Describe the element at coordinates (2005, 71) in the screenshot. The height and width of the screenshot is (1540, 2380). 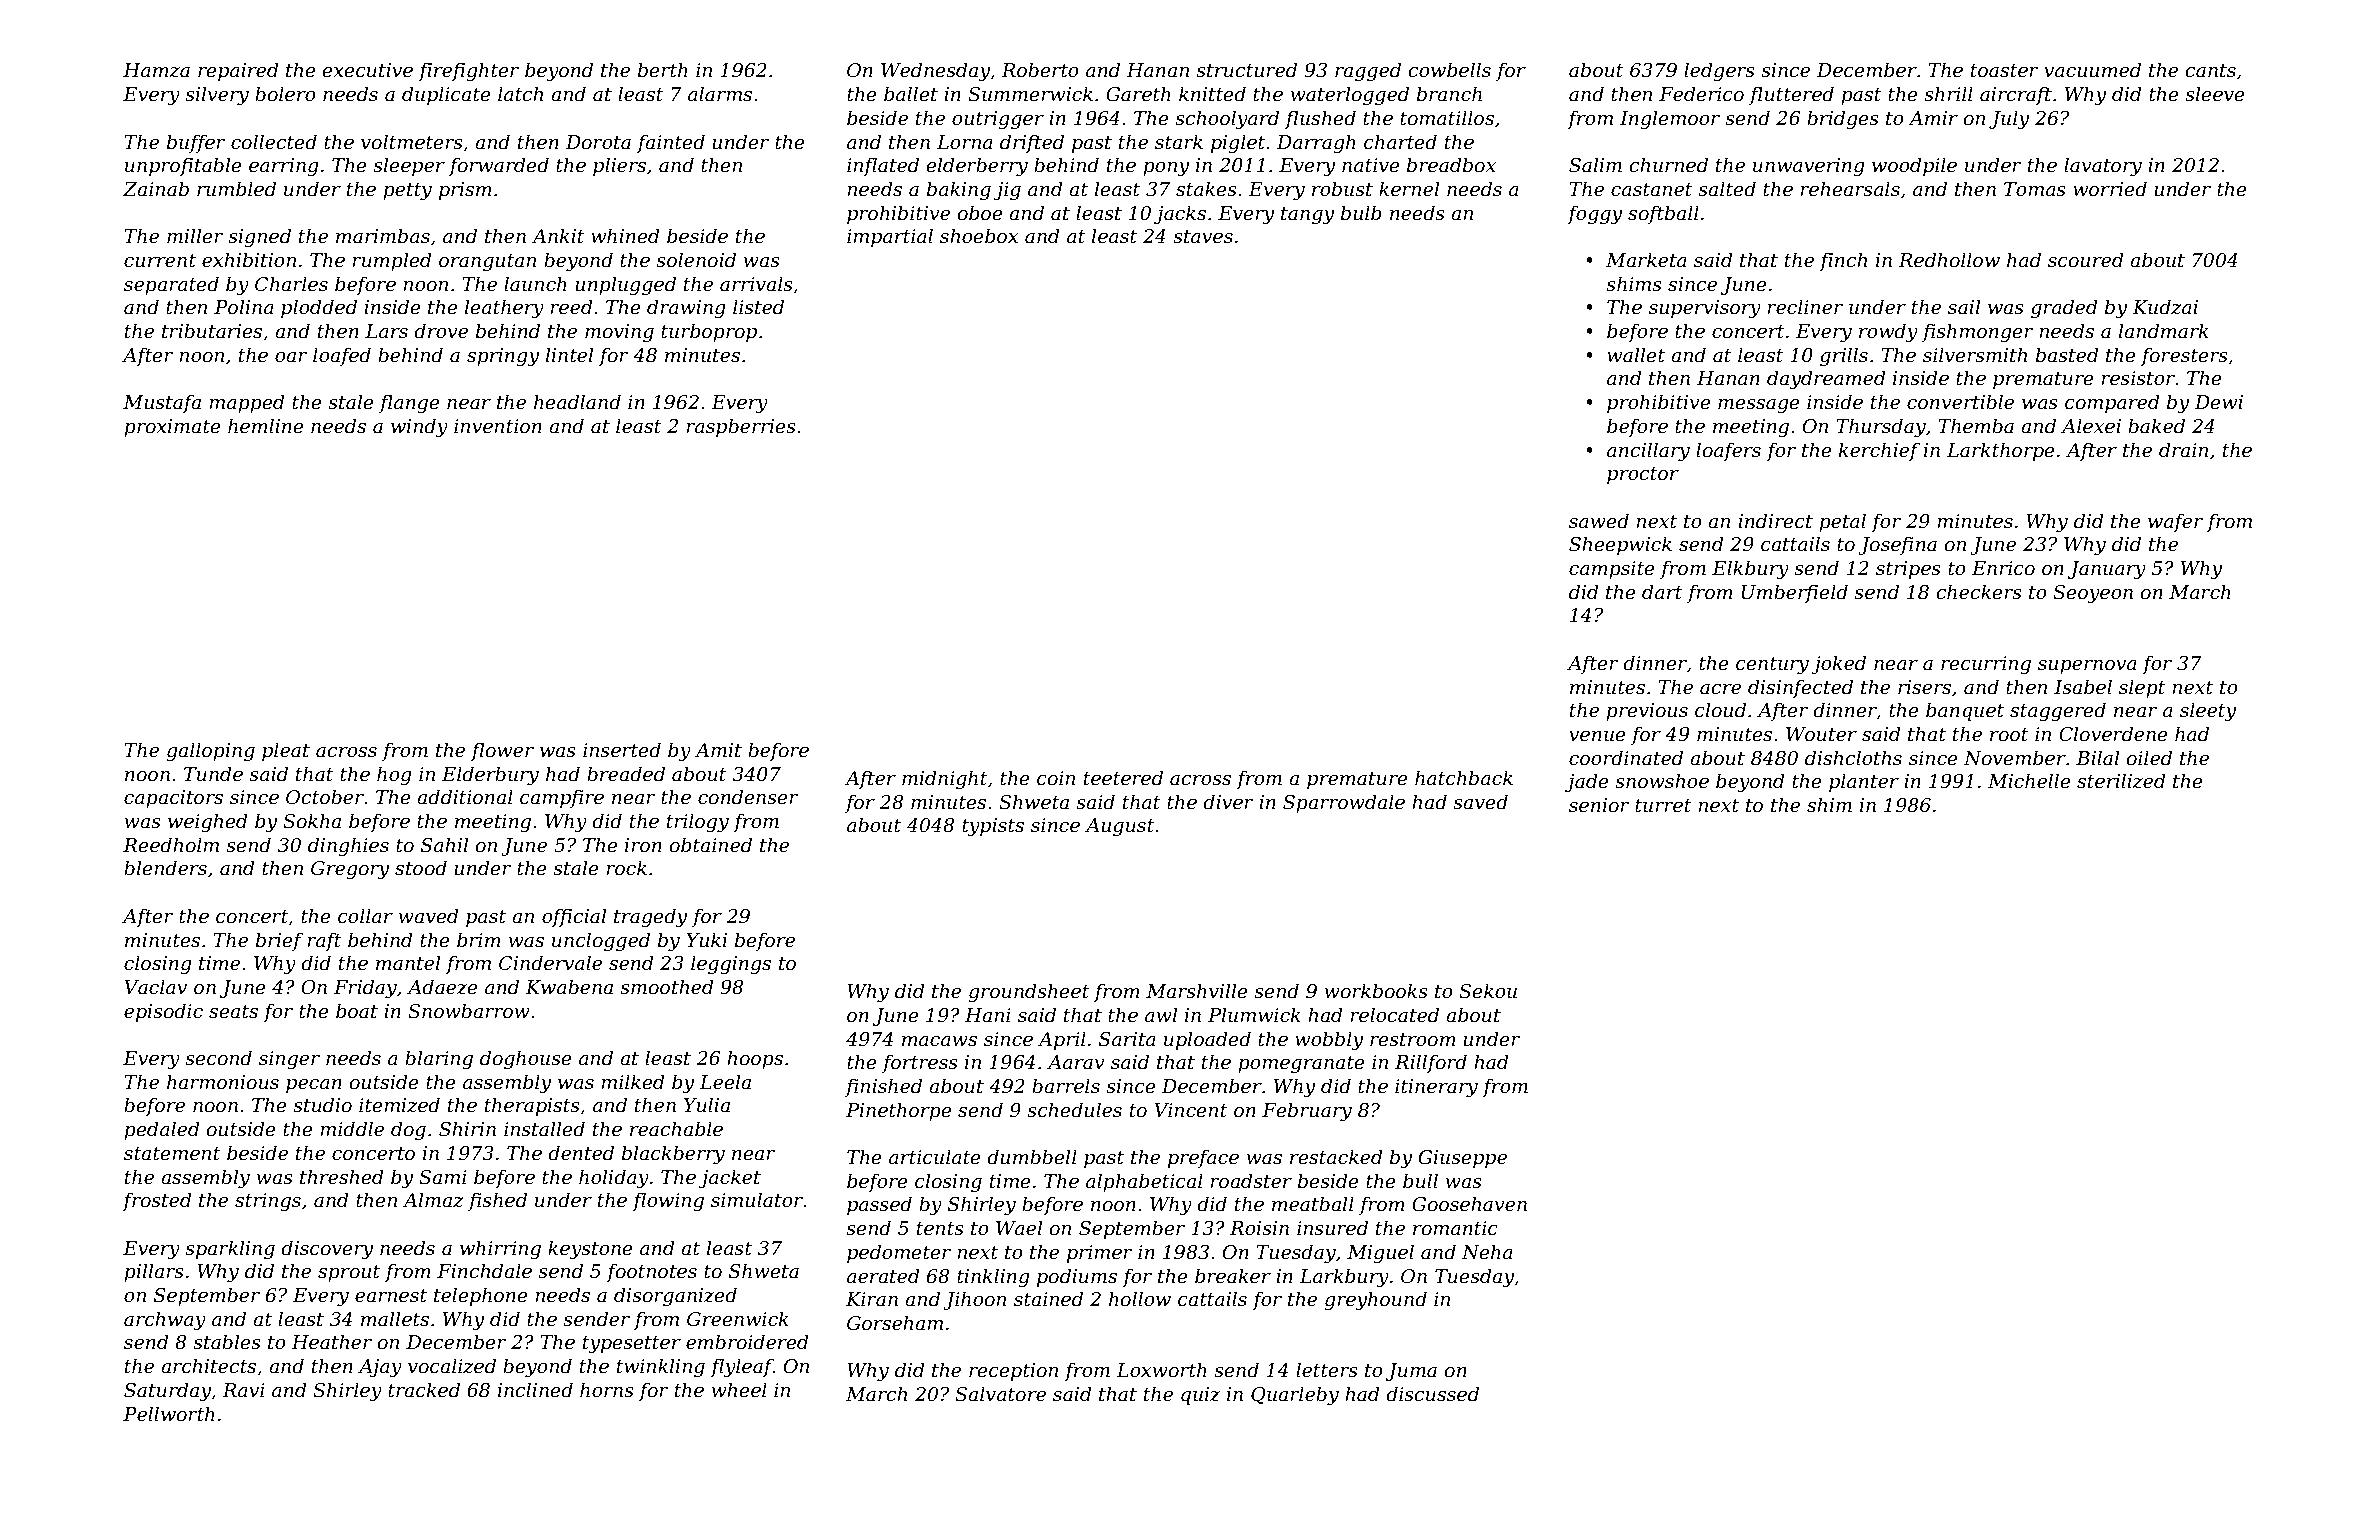
I see `toaster` at that location.
